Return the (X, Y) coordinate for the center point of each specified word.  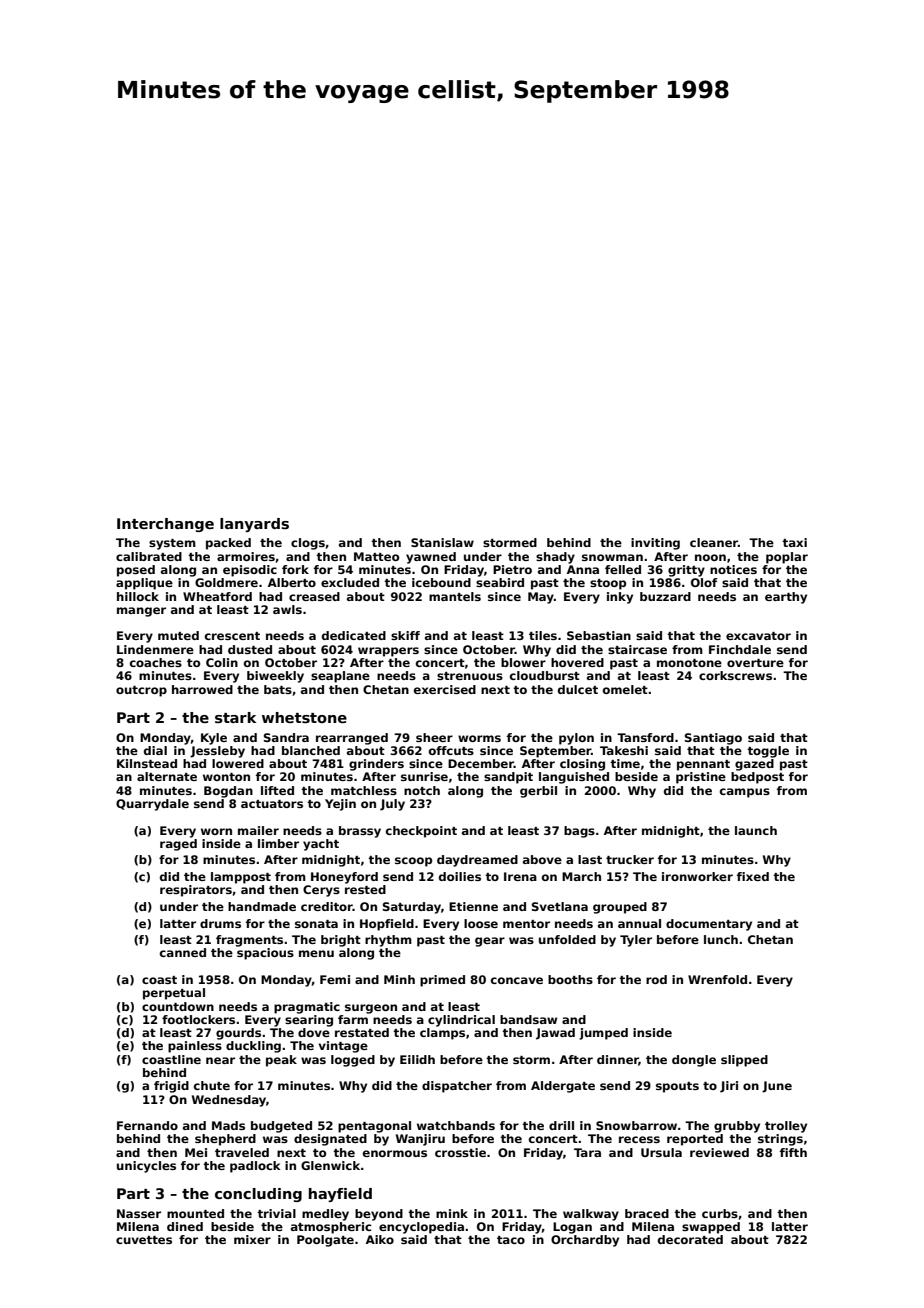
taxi (794, 542)
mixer (252, 1239)
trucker (630, 859)
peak (281, 1061)
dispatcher (457, 1087)
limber (278, 843)
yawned (431, 558)
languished (574, 778)
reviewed (719, 1152)
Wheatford (217, 596)
